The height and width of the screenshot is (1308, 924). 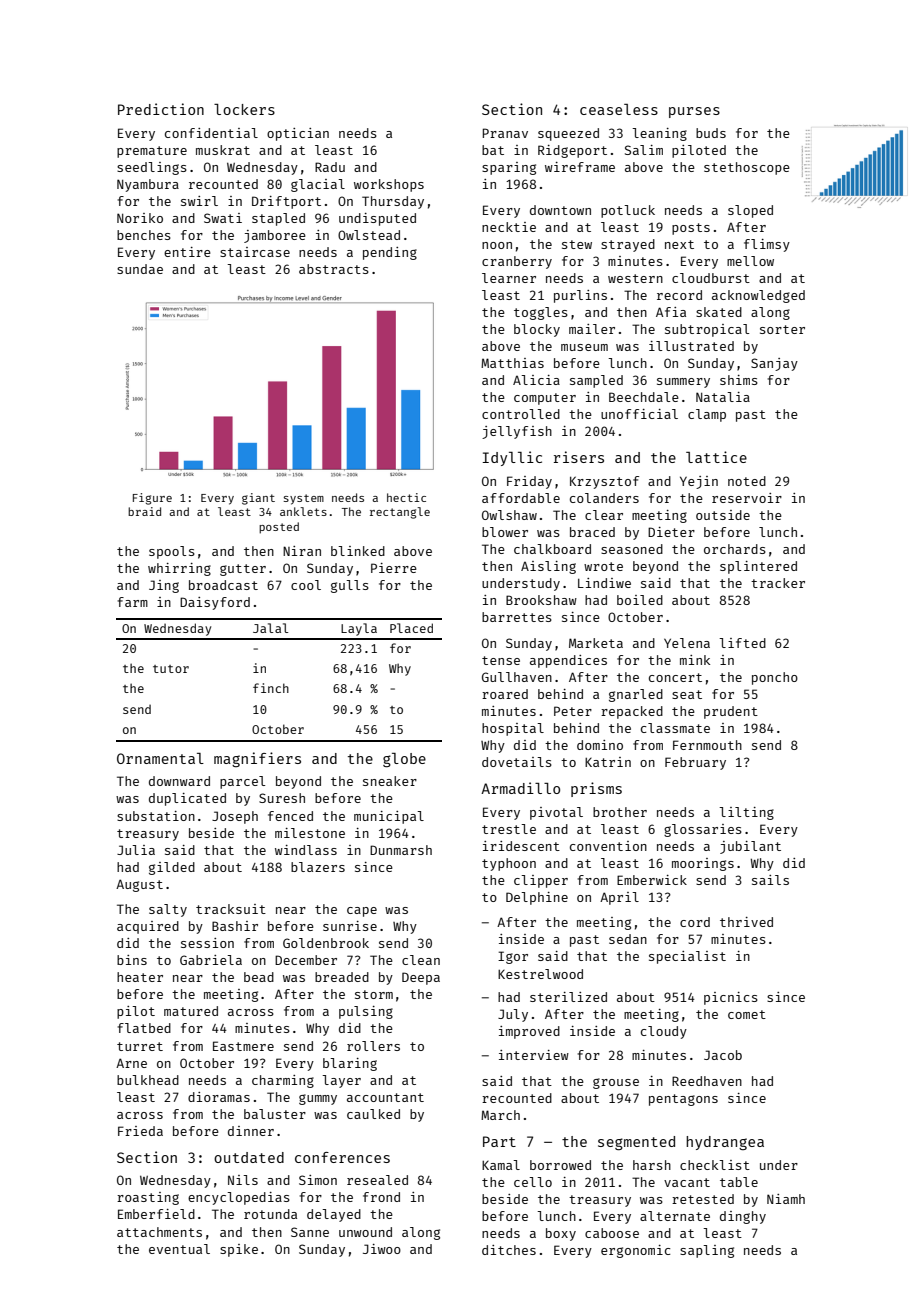 I want to click on substation, so click(x=156, y=816).
